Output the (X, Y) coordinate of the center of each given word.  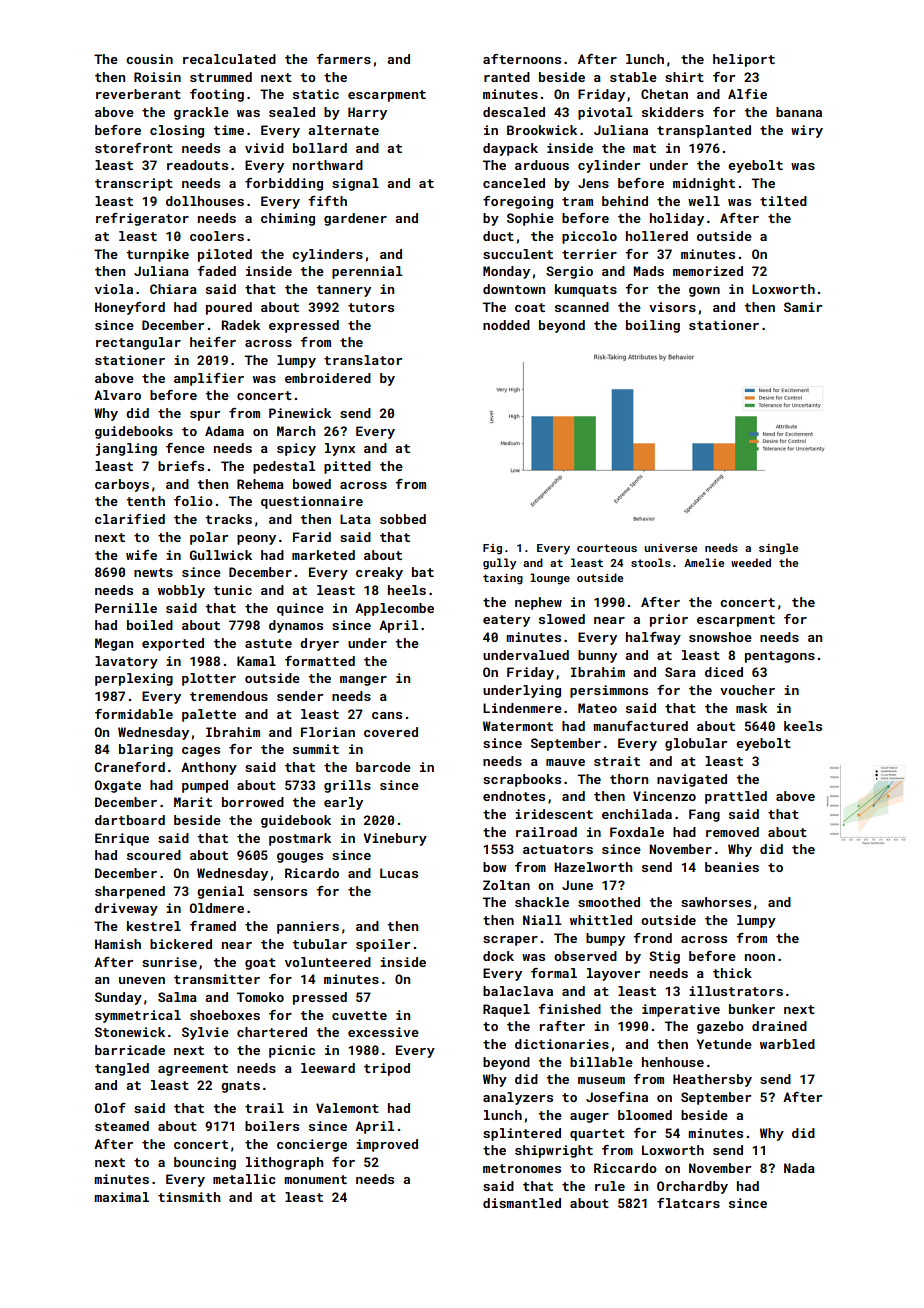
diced (724, 672)
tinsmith (189, 1197)
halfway (653, 638)
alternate (343, 130)
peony (256, 540)
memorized (708, 271)
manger (363, 681)
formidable (134, 714)
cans (387, 715)
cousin (149, 59)
